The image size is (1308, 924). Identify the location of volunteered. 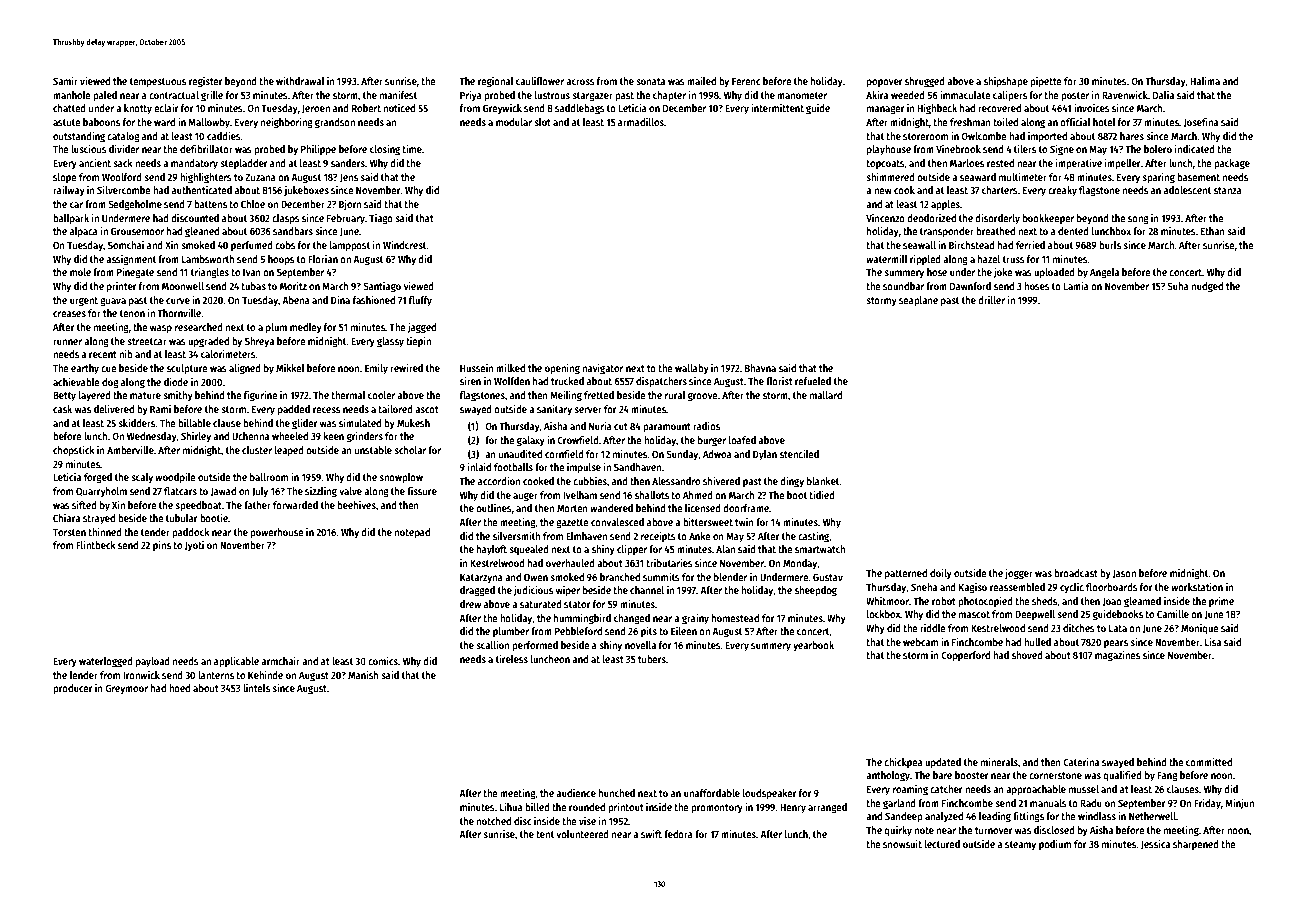
(582, 834).
